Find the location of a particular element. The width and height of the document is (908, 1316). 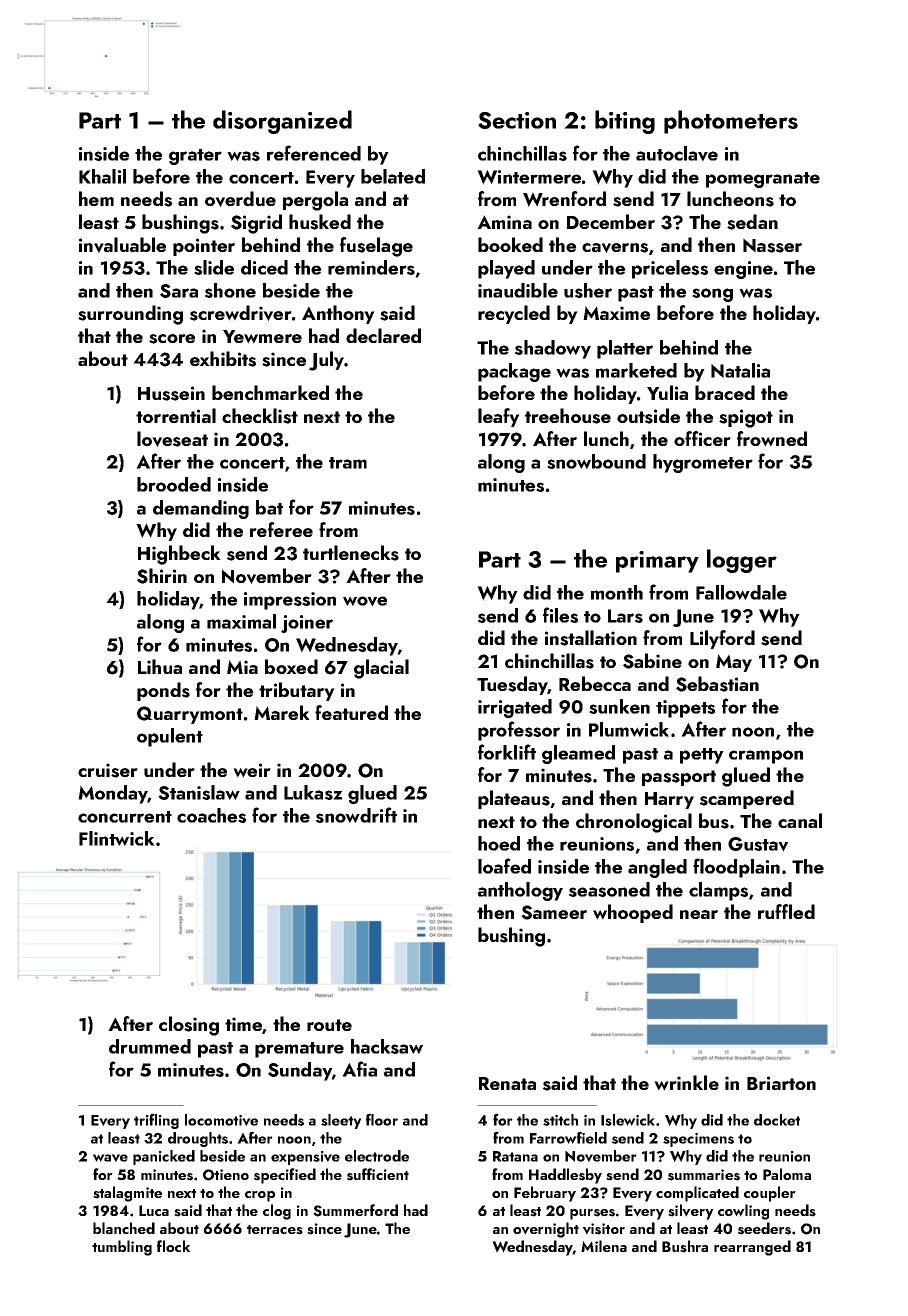

ruffled is located at coordinates (786, 911).
